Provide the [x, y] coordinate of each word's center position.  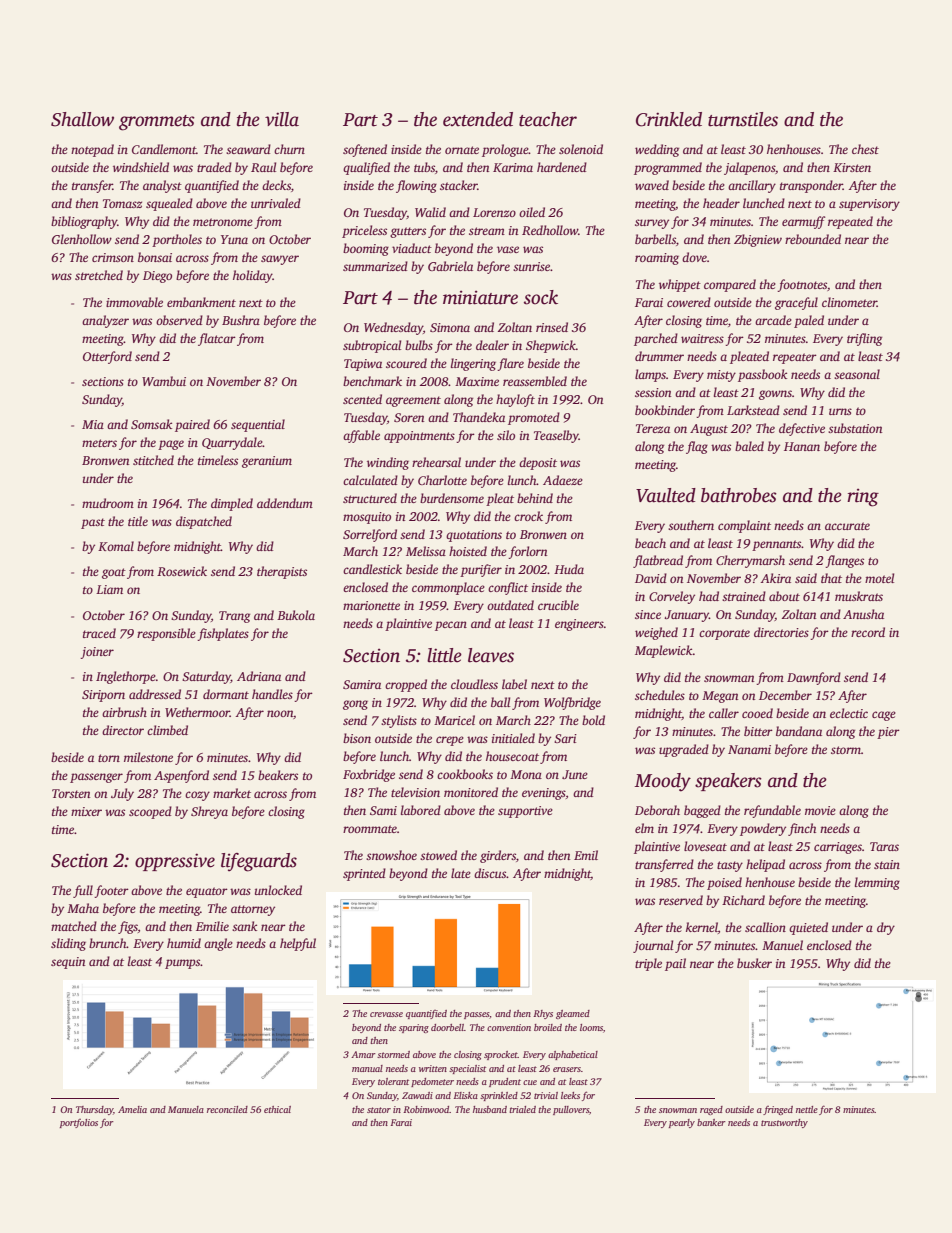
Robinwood [426, 1109]
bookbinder [665, 410]
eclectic [849, 713]
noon [280, 713]
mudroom [108, 503]
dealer [492, 345]
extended [478, 119]
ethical [277, 1109]
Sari [565, 738]
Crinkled [669, 119]
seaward [248, 149]
